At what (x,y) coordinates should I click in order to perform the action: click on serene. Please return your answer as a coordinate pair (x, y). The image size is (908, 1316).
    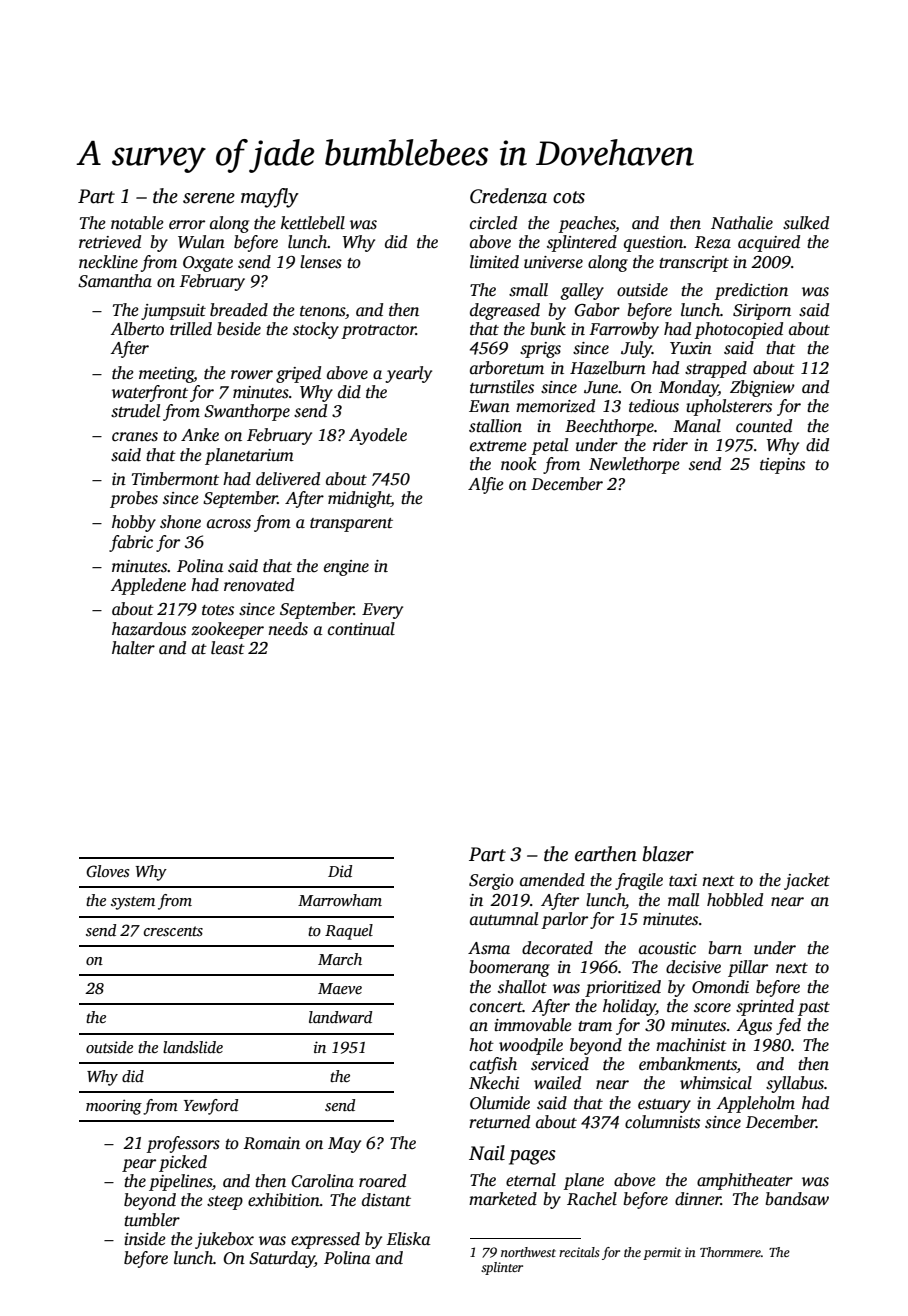
    Looking at the image, I should click on (209, 198).
